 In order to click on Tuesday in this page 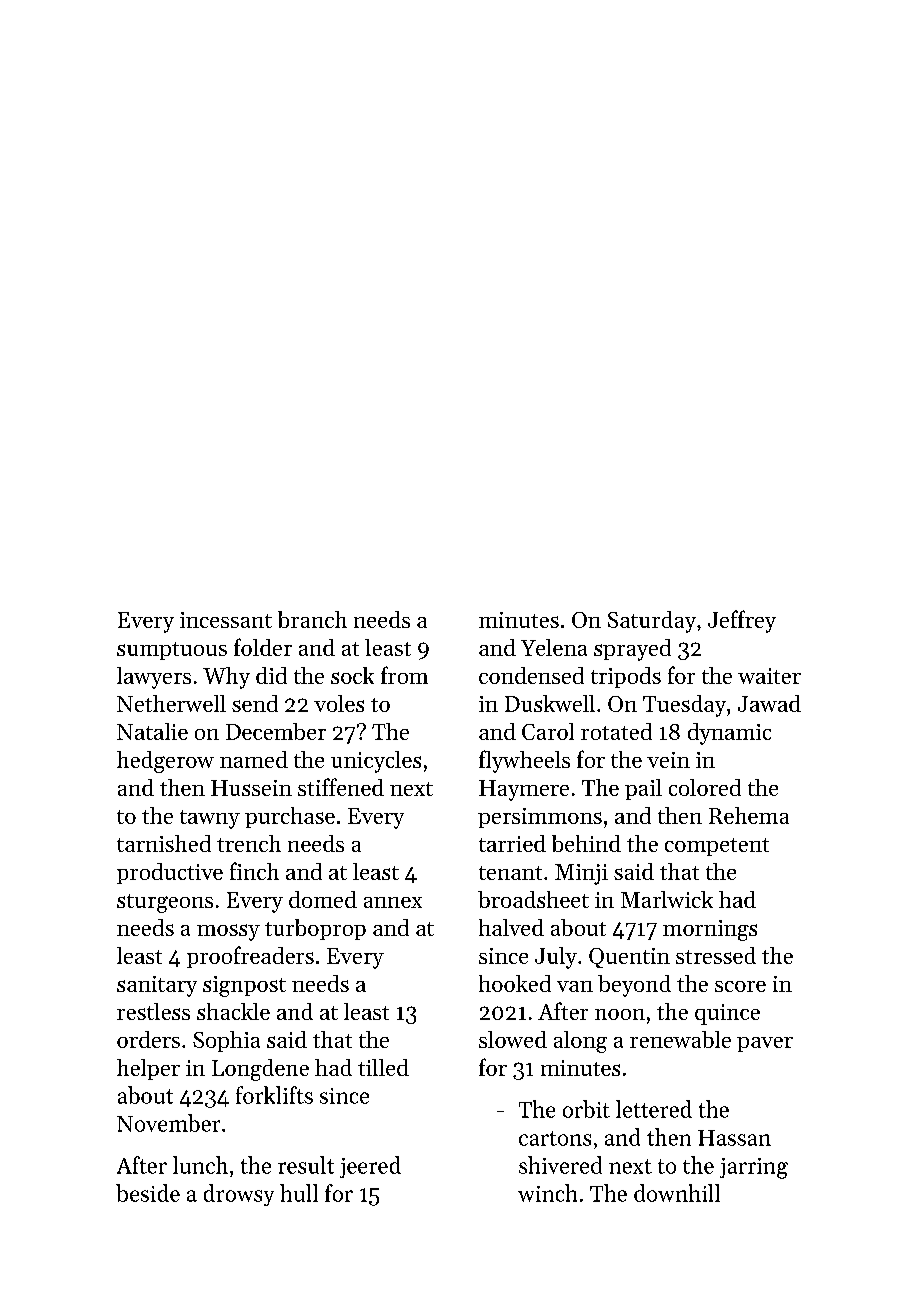, I will do `click(684, 706)`.
